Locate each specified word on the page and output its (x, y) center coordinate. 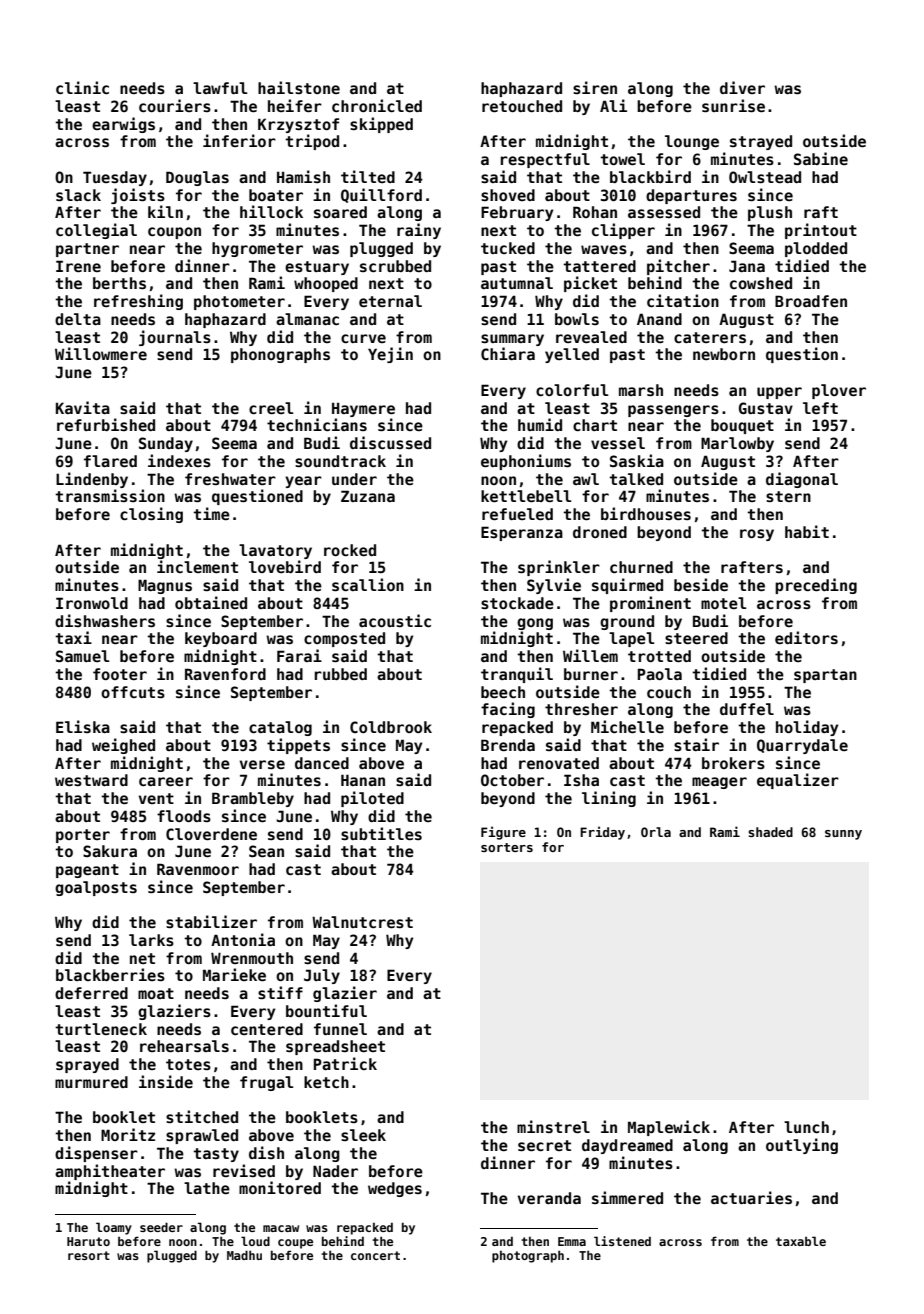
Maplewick (669, 1128)
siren (595, 87)
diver (742, 87)
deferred (91, 993)
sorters (507, 847)
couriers (175, 105)
